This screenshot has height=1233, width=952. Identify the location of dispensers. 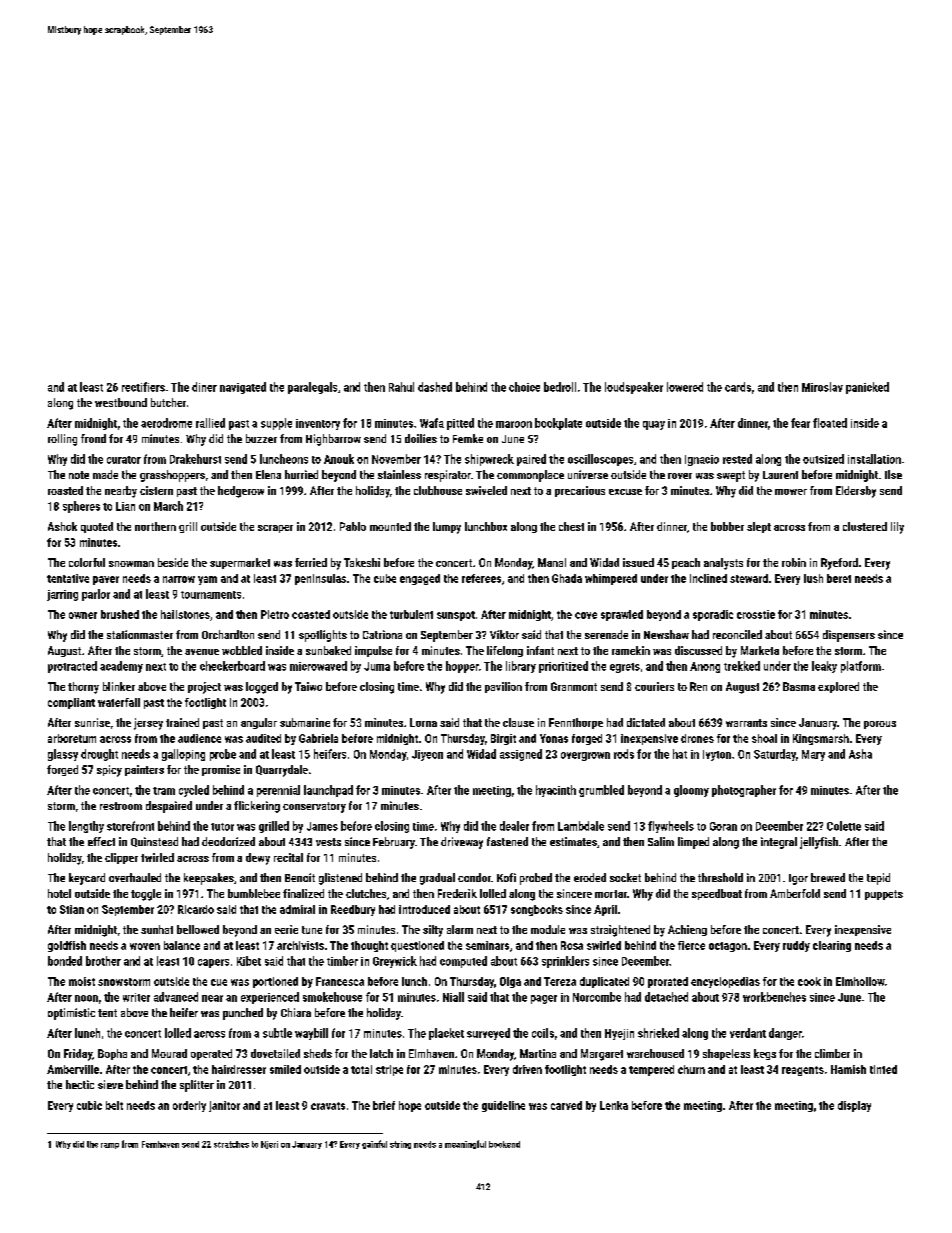
(849, 636).
